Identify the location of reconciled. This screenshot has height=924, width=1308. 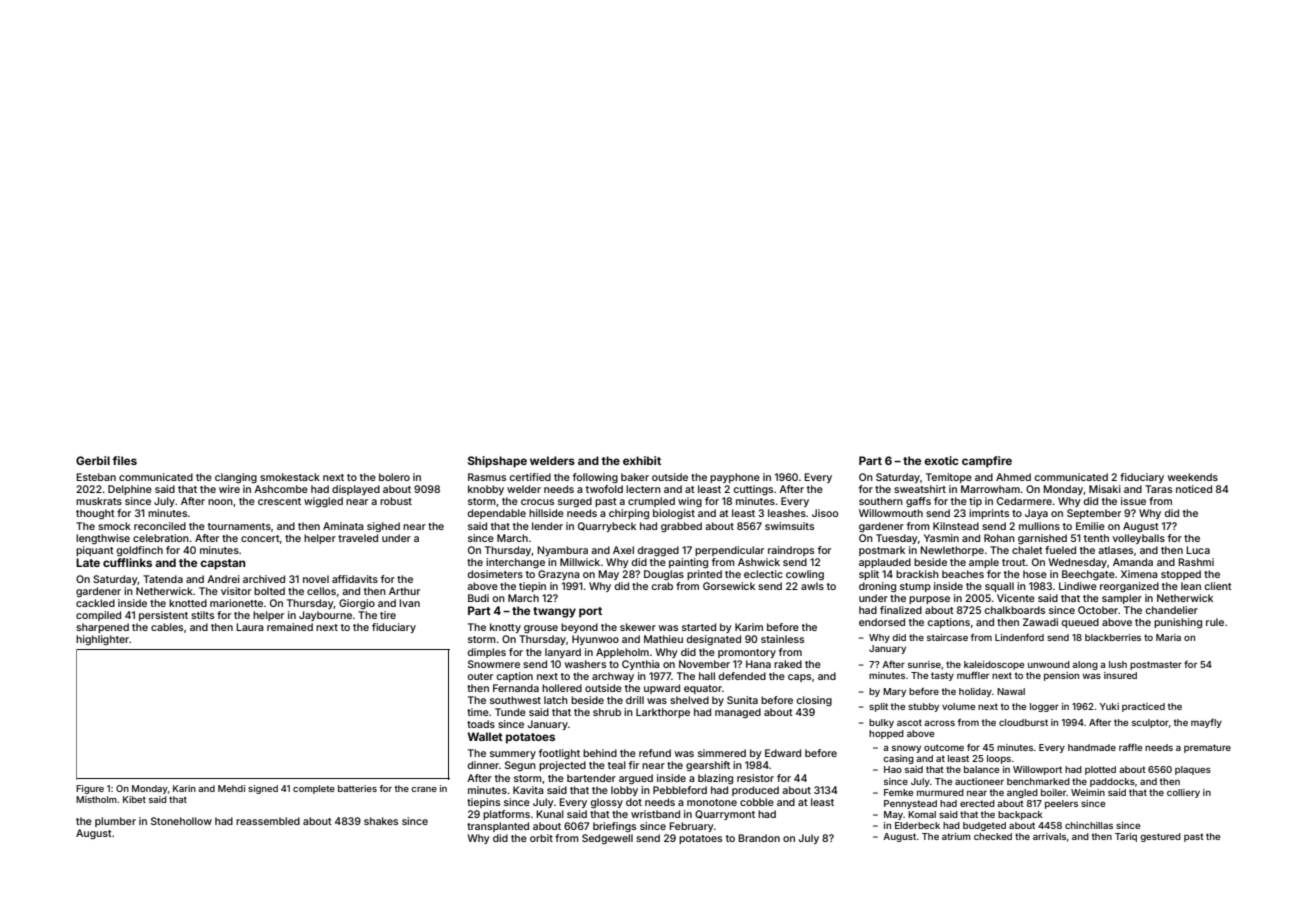
(160, 526).
